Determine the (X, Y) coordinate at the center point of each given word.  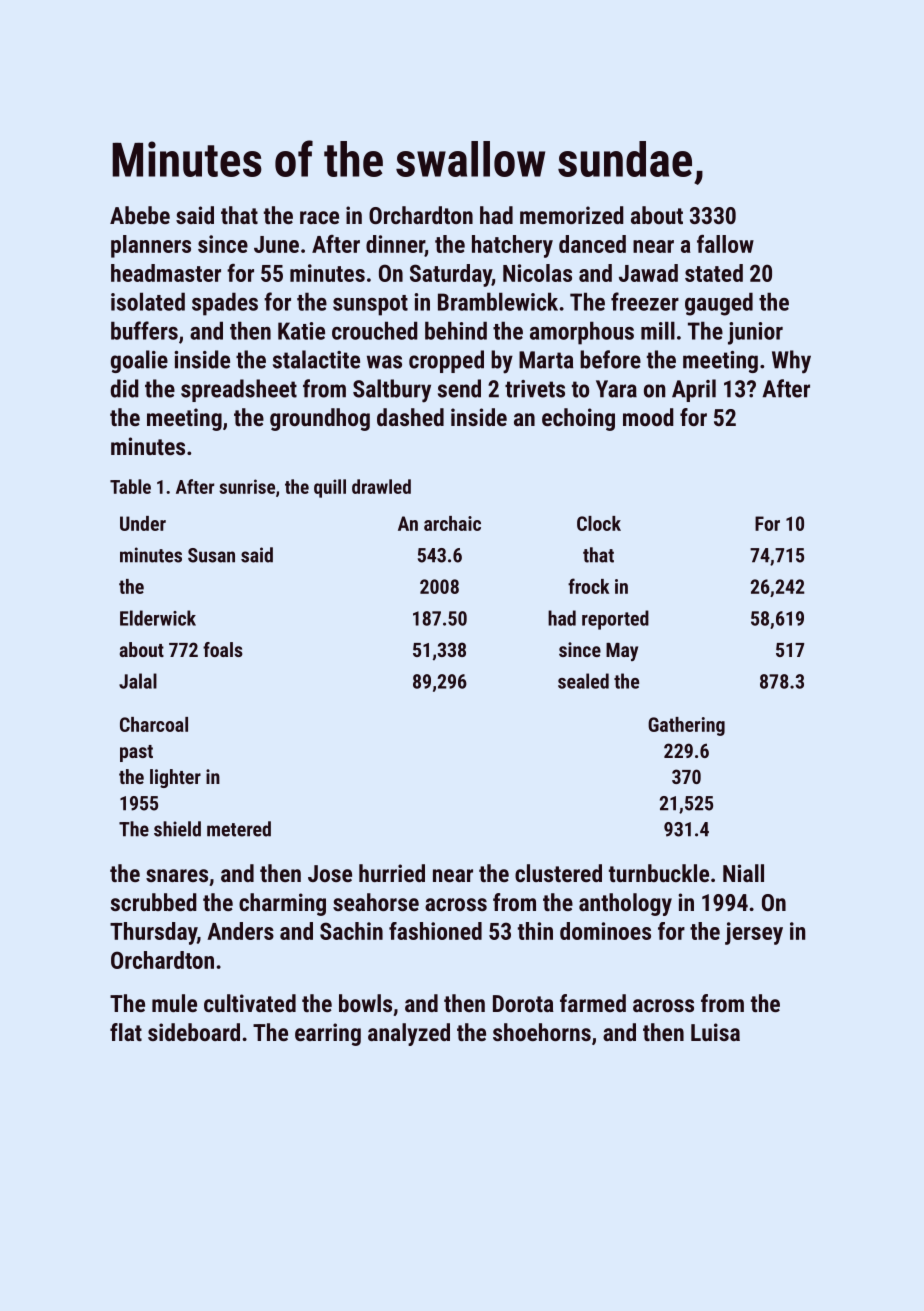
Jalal (138, 681)
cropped (446, 361)
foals (223, 649)
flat (126, 1032)
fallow (725, 244)
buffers (144, 330)
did (125, 388)
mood (648, 417)
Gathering (686, 726)
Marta (546, 360)
